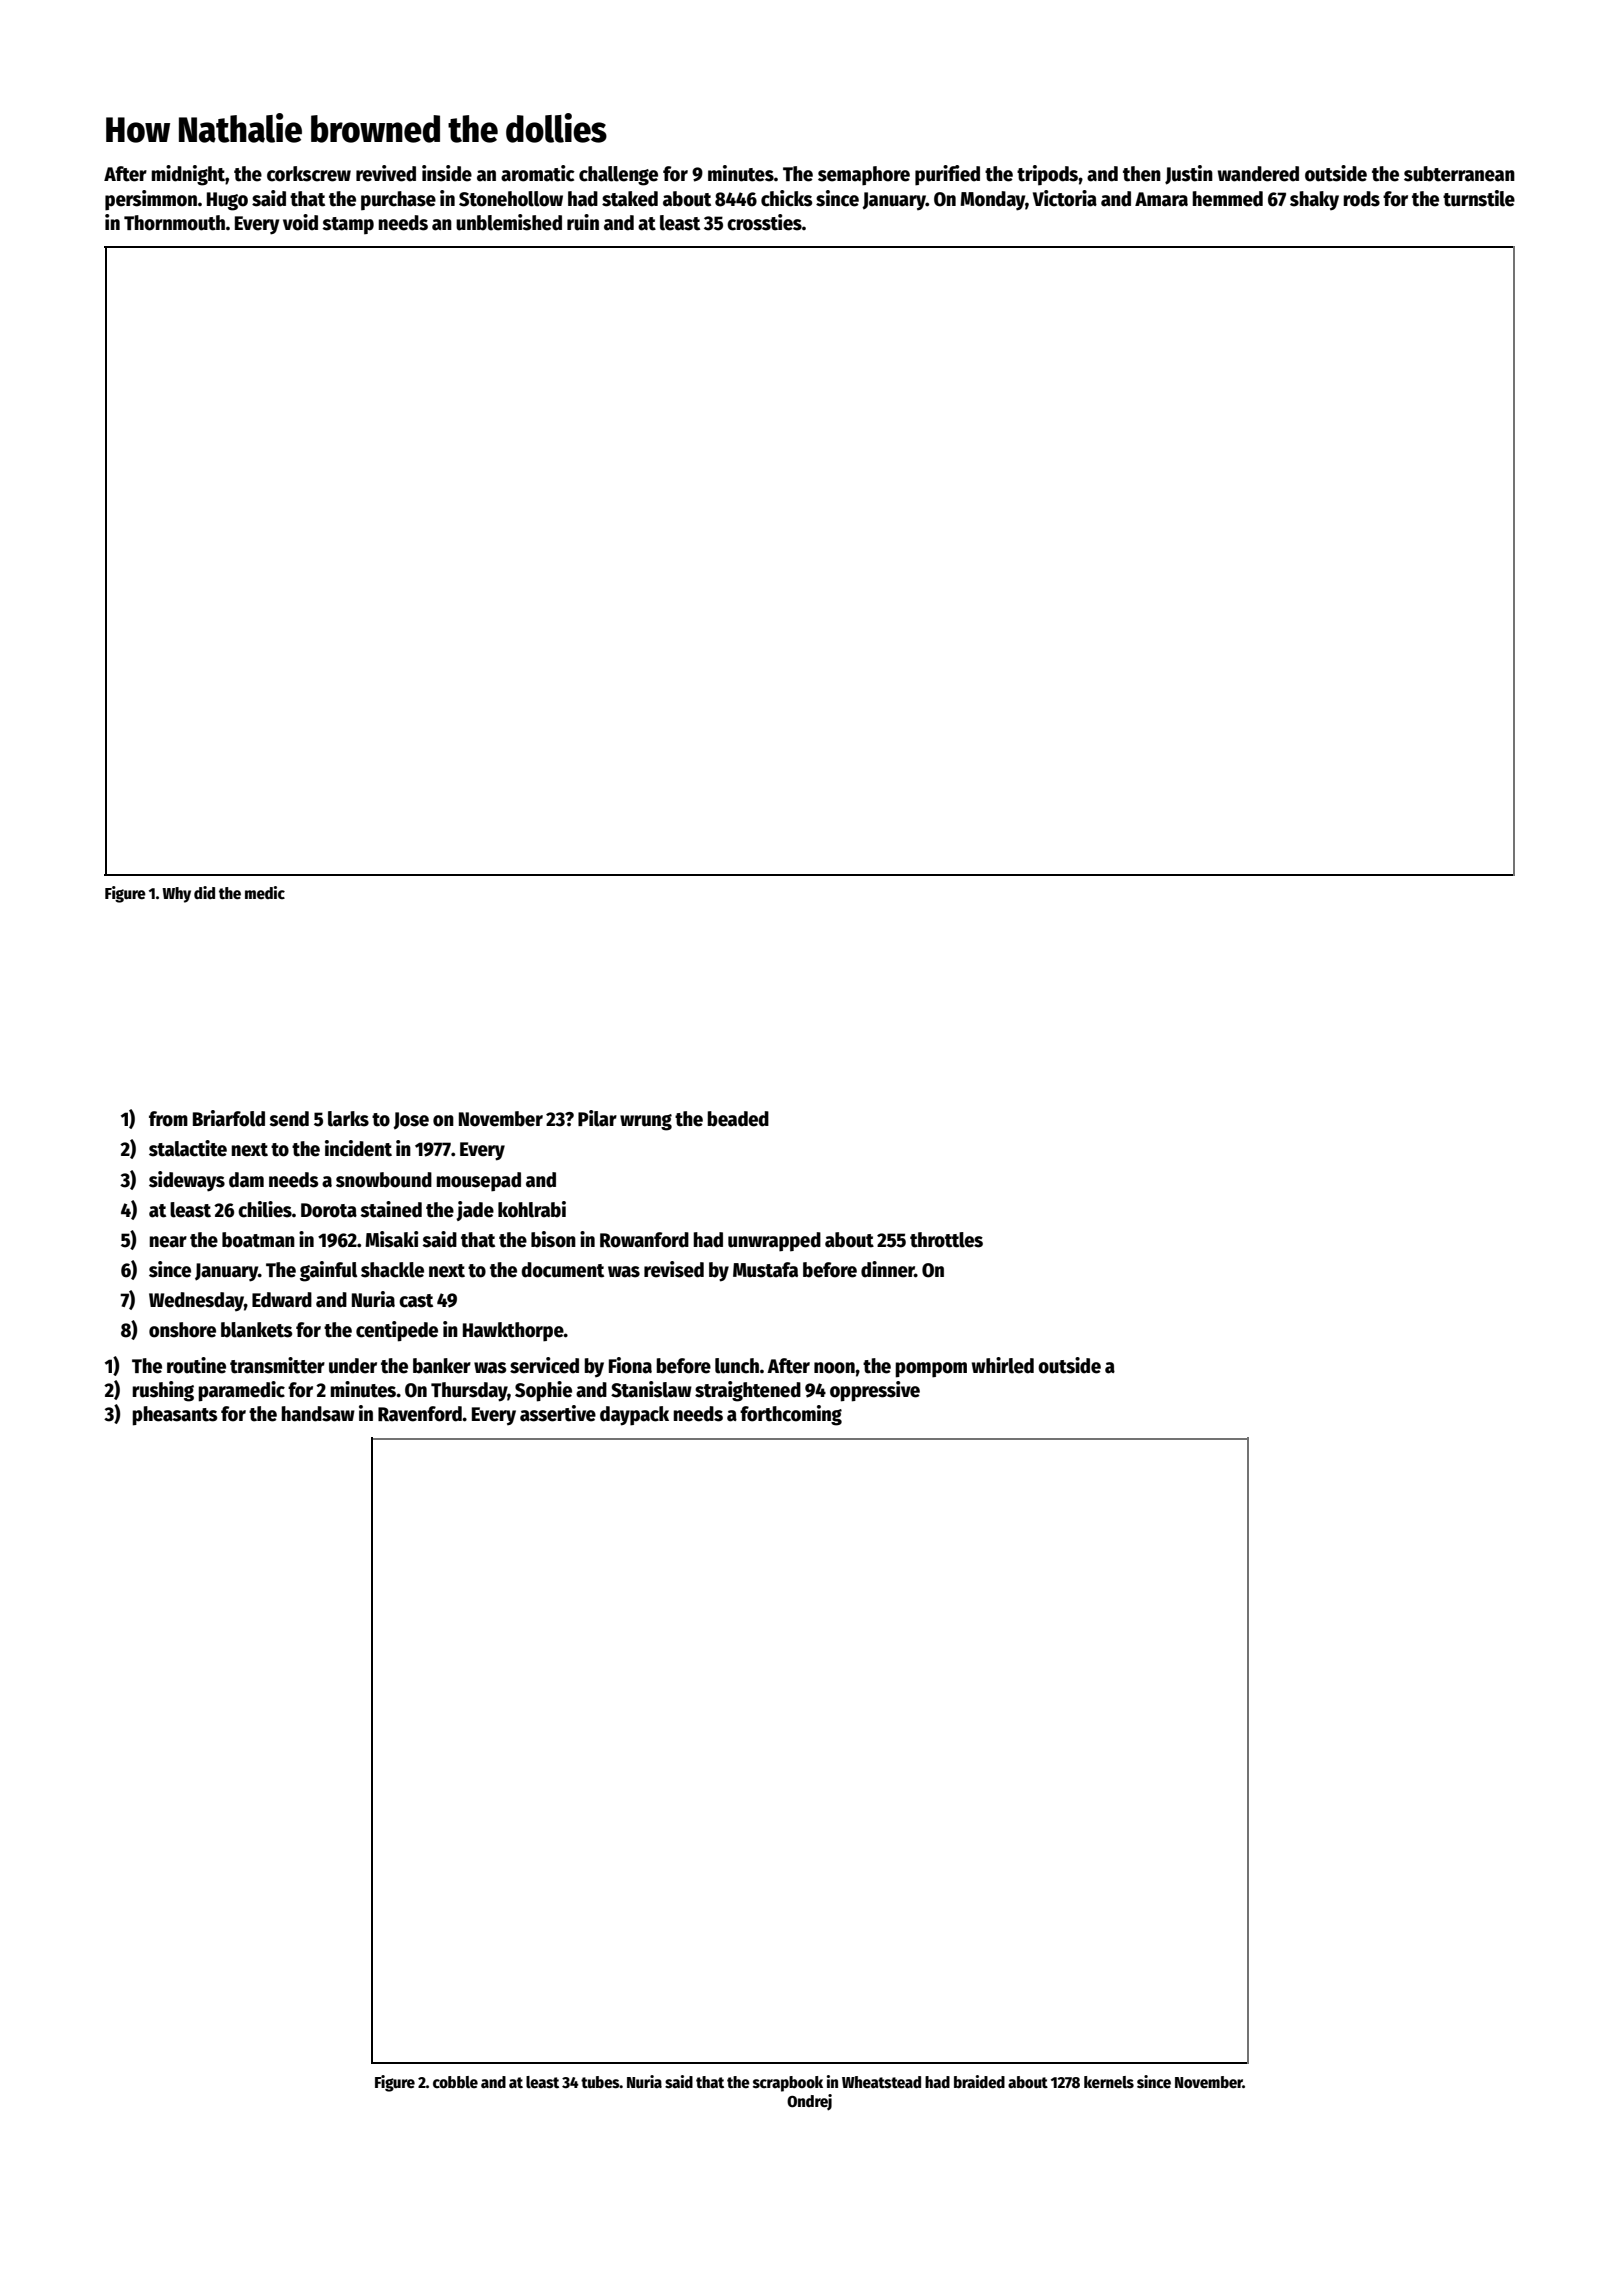  What do you see at coordinates (204, 892) in the screenshot?
I see `did` at bounding box center [204, 892].
